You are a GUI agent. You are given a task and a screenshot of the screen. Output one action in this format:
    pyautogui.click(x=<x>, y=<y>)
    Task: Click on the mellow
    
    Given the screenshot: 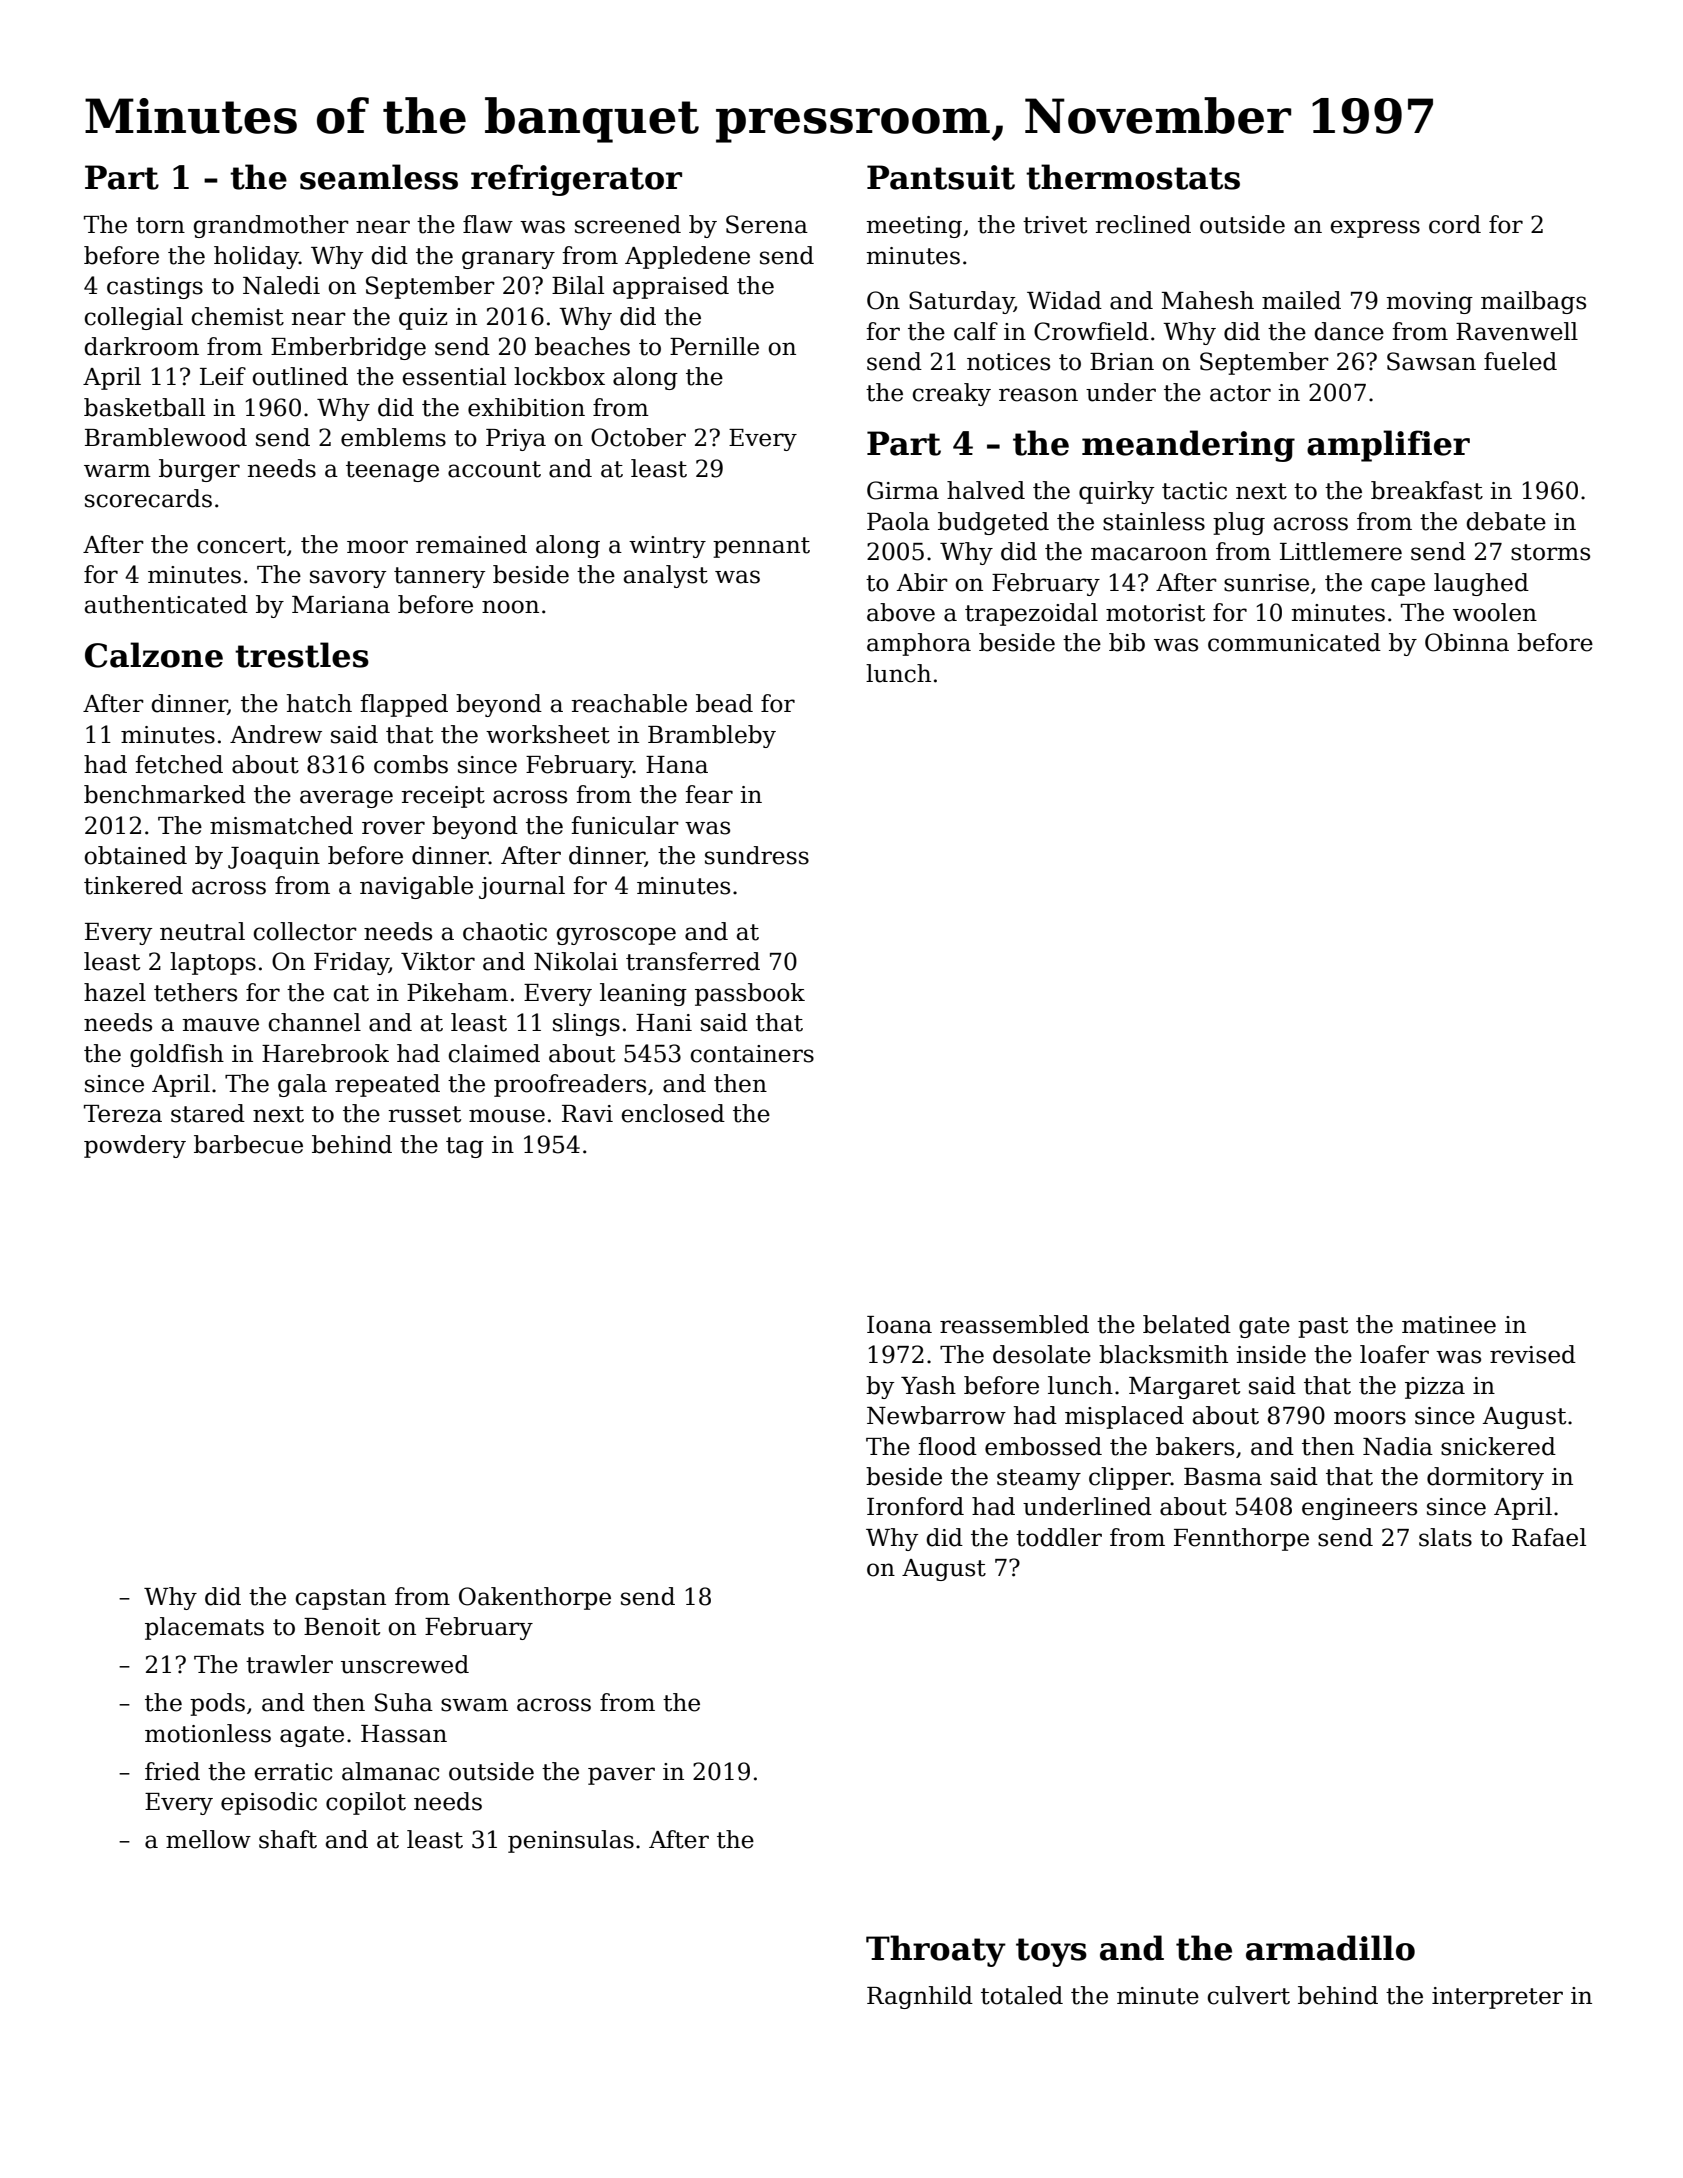 What is the action you would take?
    pyautogui.click(x=208, y=1839)
